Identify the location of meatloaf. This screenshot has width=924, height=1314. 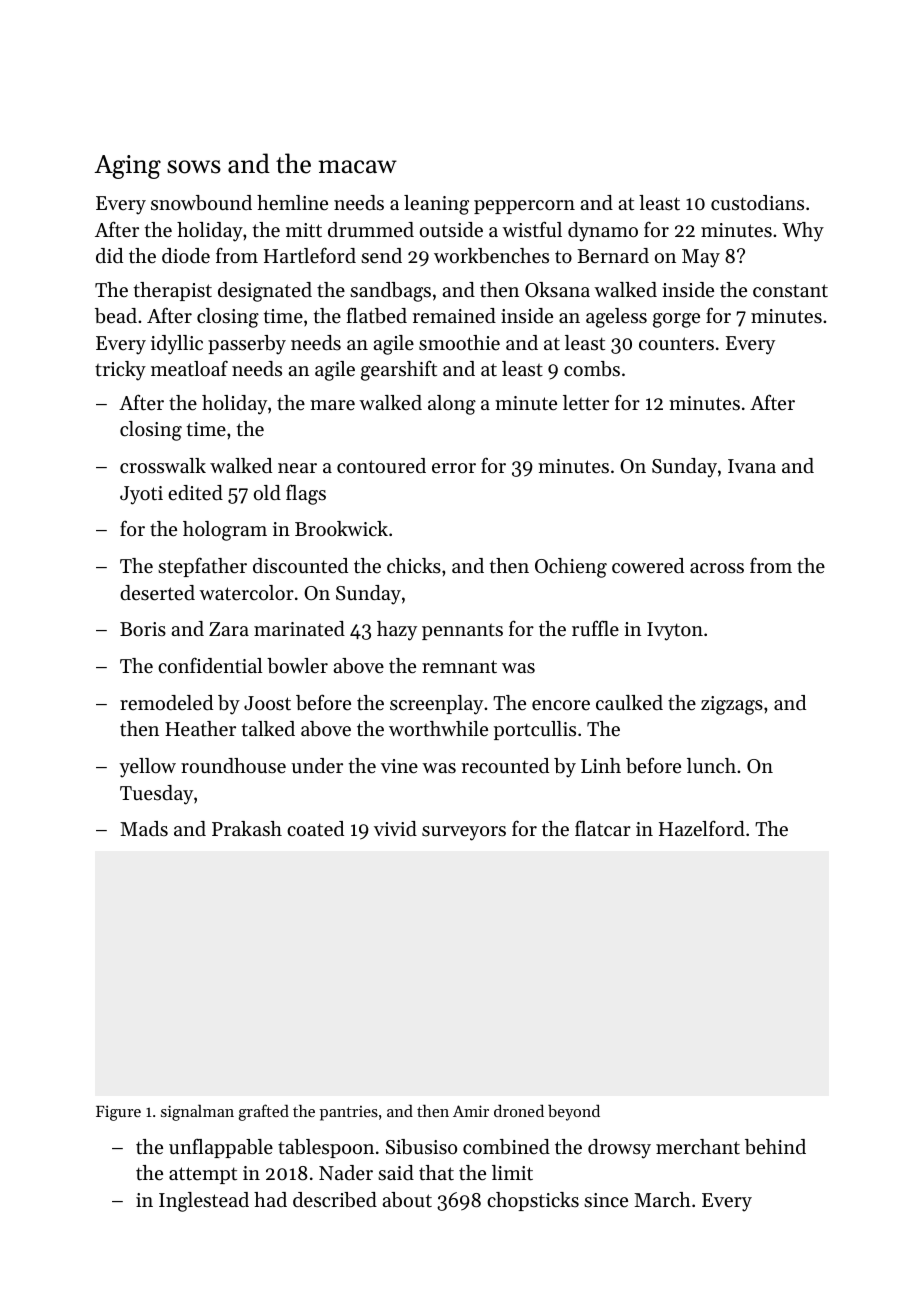
(189, 369).
